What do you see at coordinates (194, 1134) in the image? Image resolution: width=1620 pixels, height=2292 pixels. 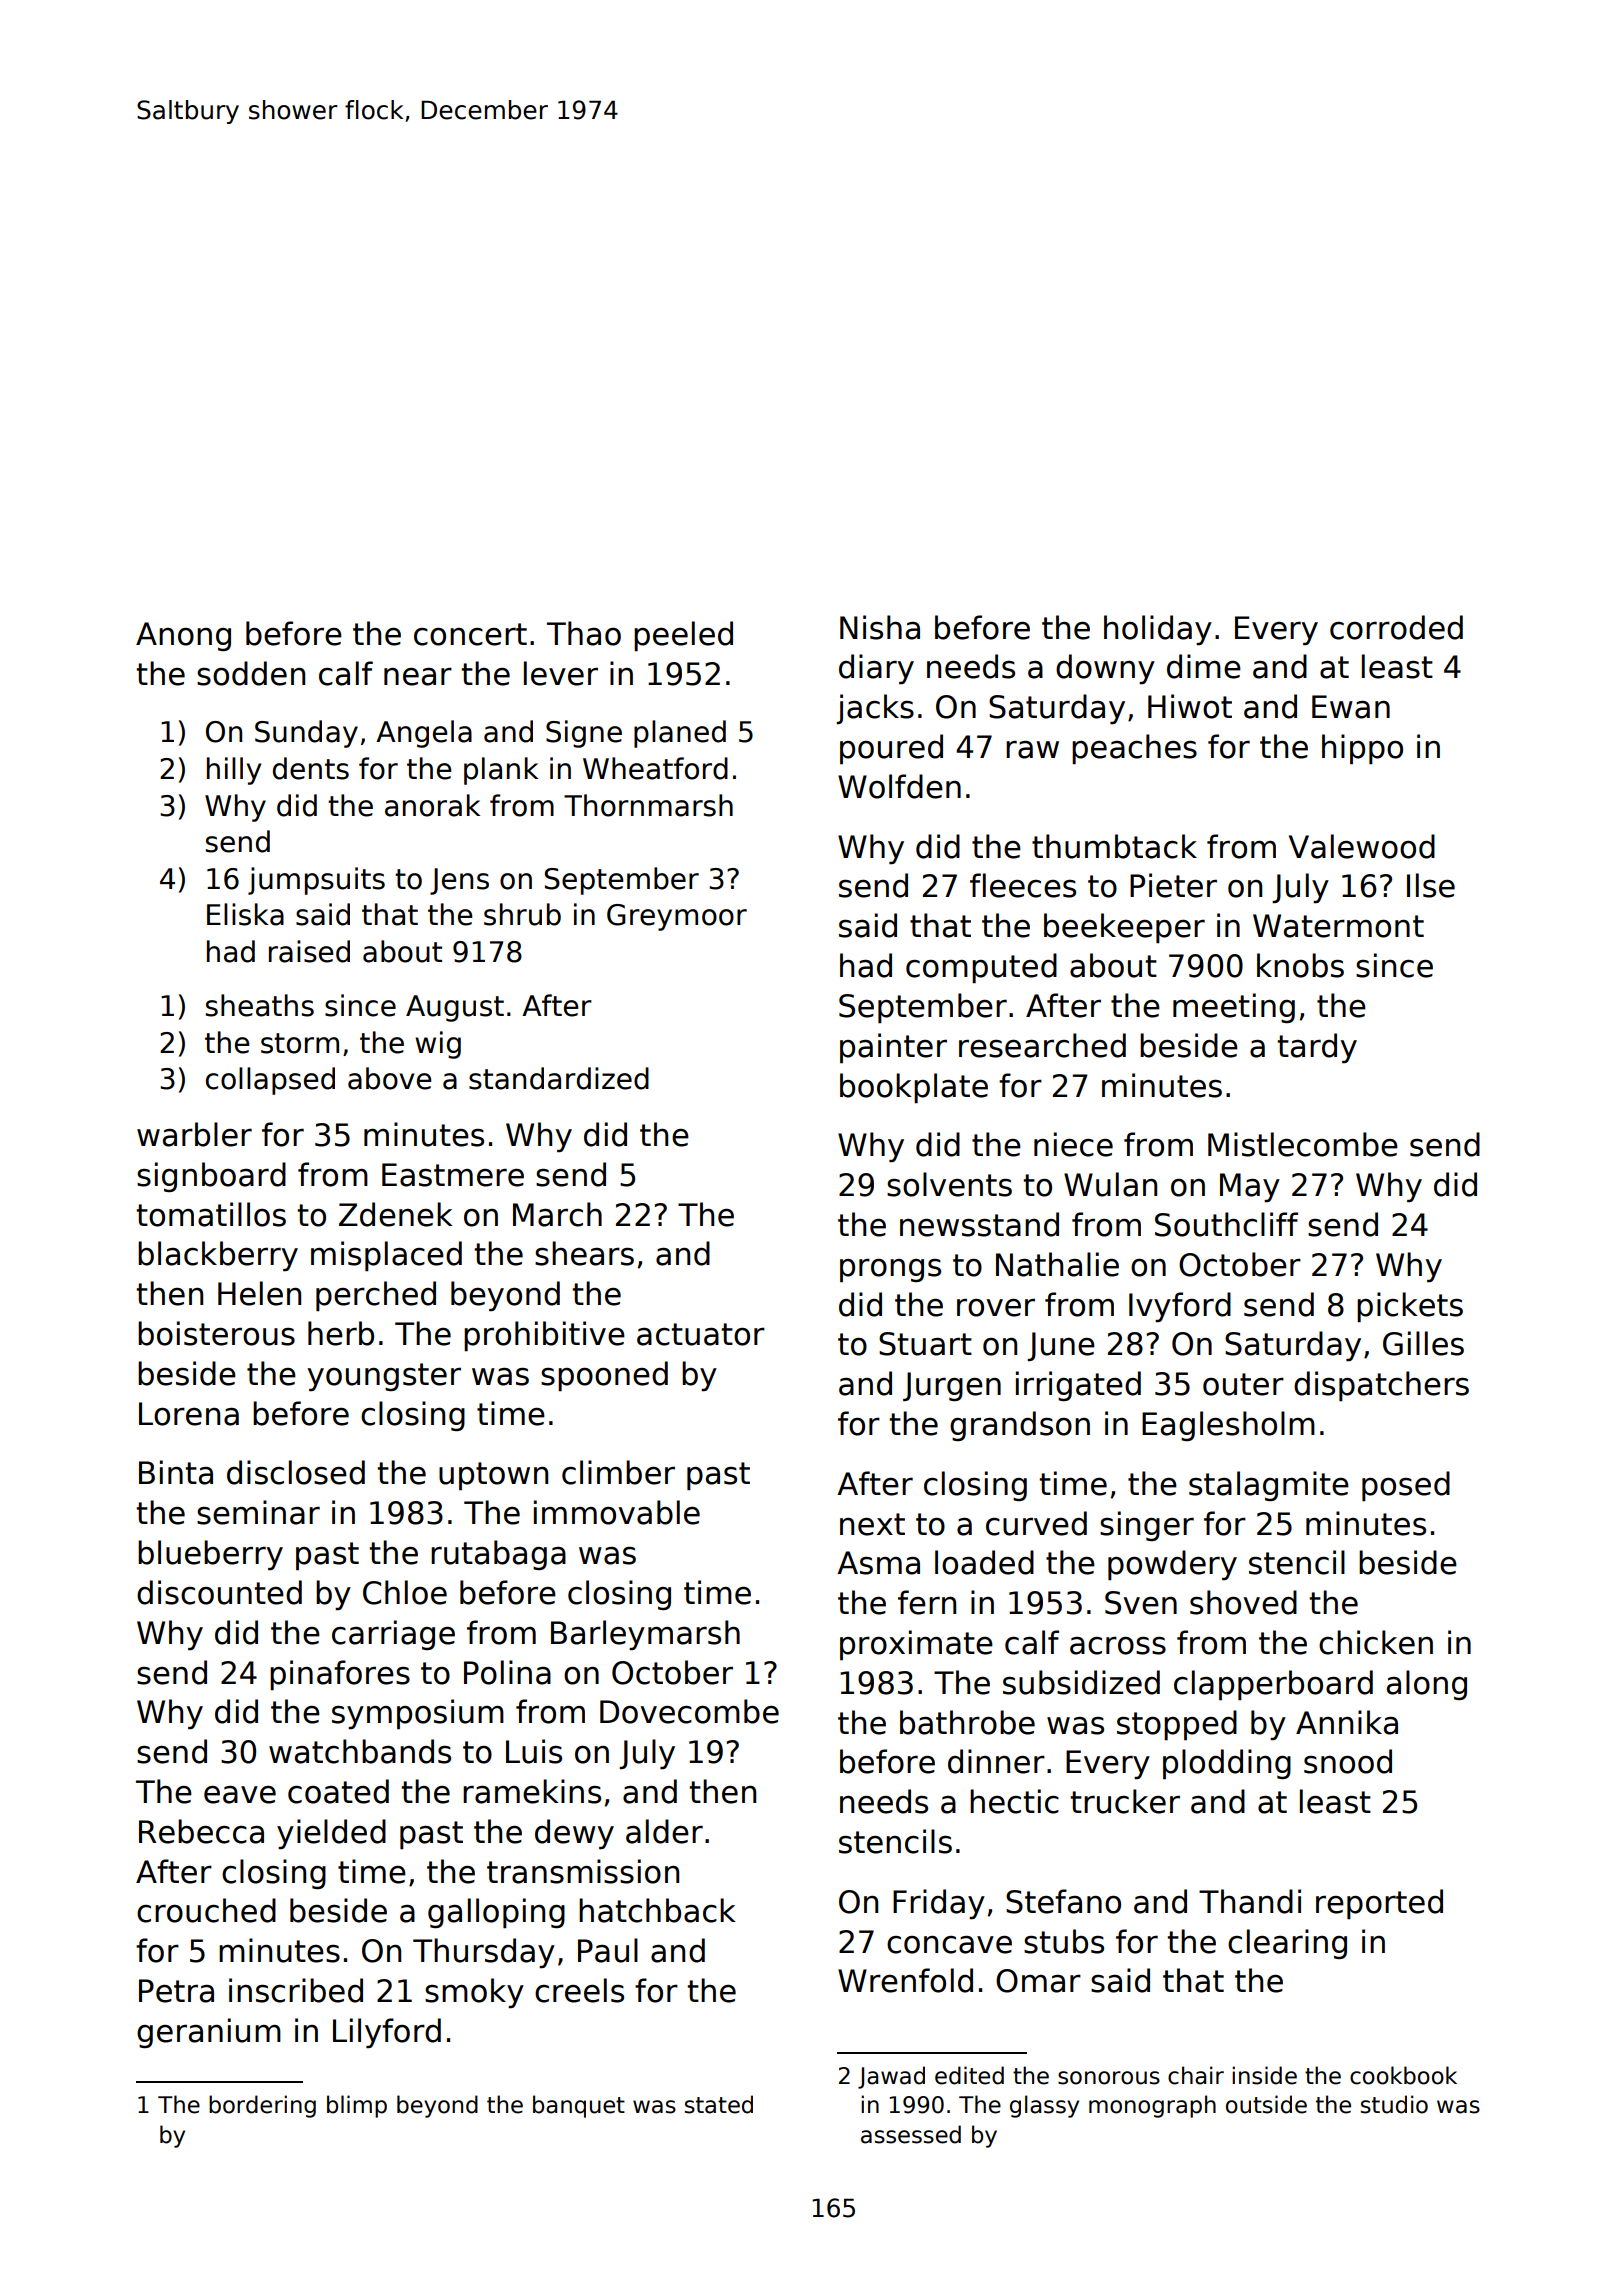 I see `warbler` at bounding box center [194, 1134].
